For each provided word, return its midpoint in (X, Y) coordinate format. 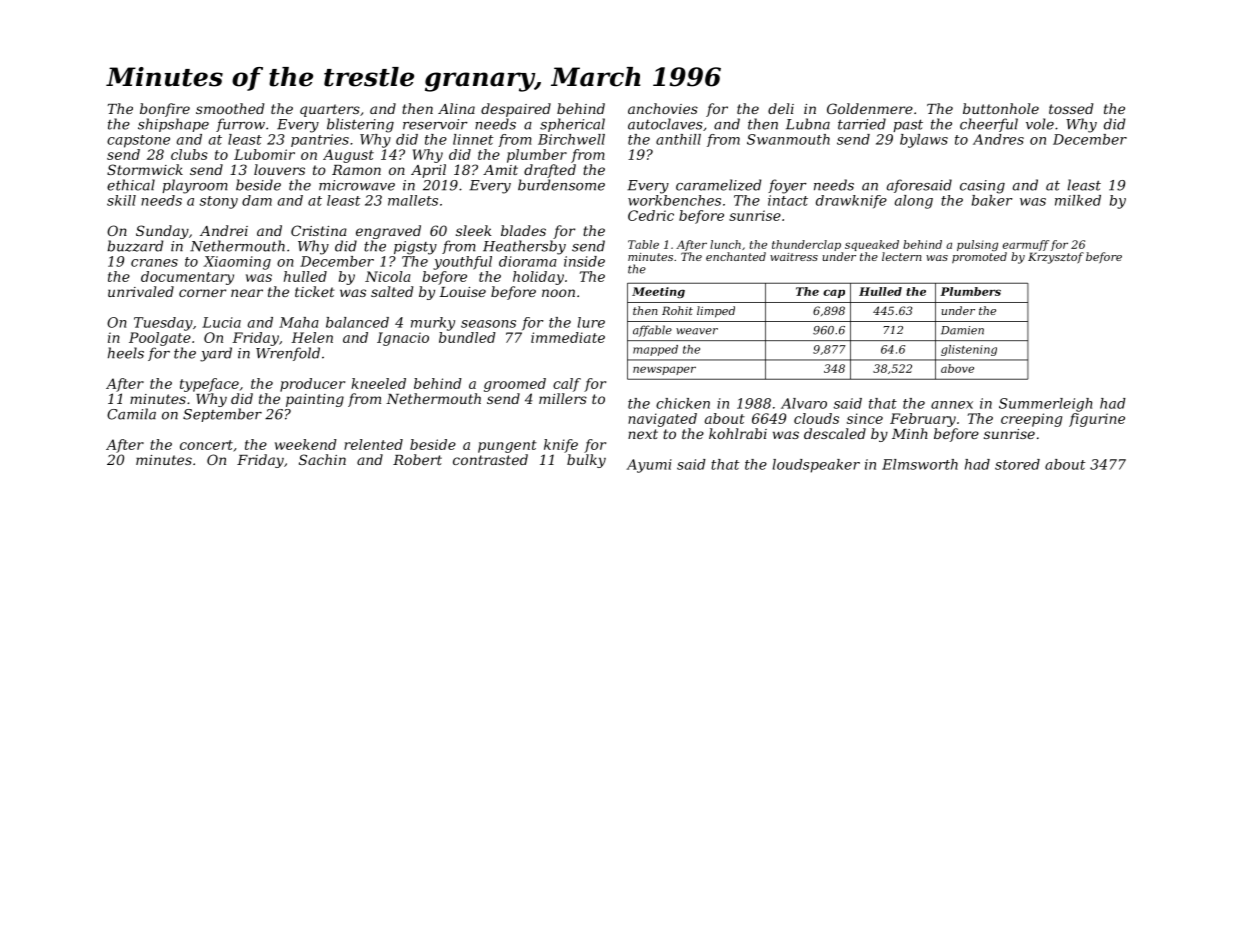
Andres (998, 139)
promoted (979, 258)
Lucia (221, 322)
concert (206, 445)
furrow (240, 125)
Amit (500, 170)
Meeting (658, 292)
